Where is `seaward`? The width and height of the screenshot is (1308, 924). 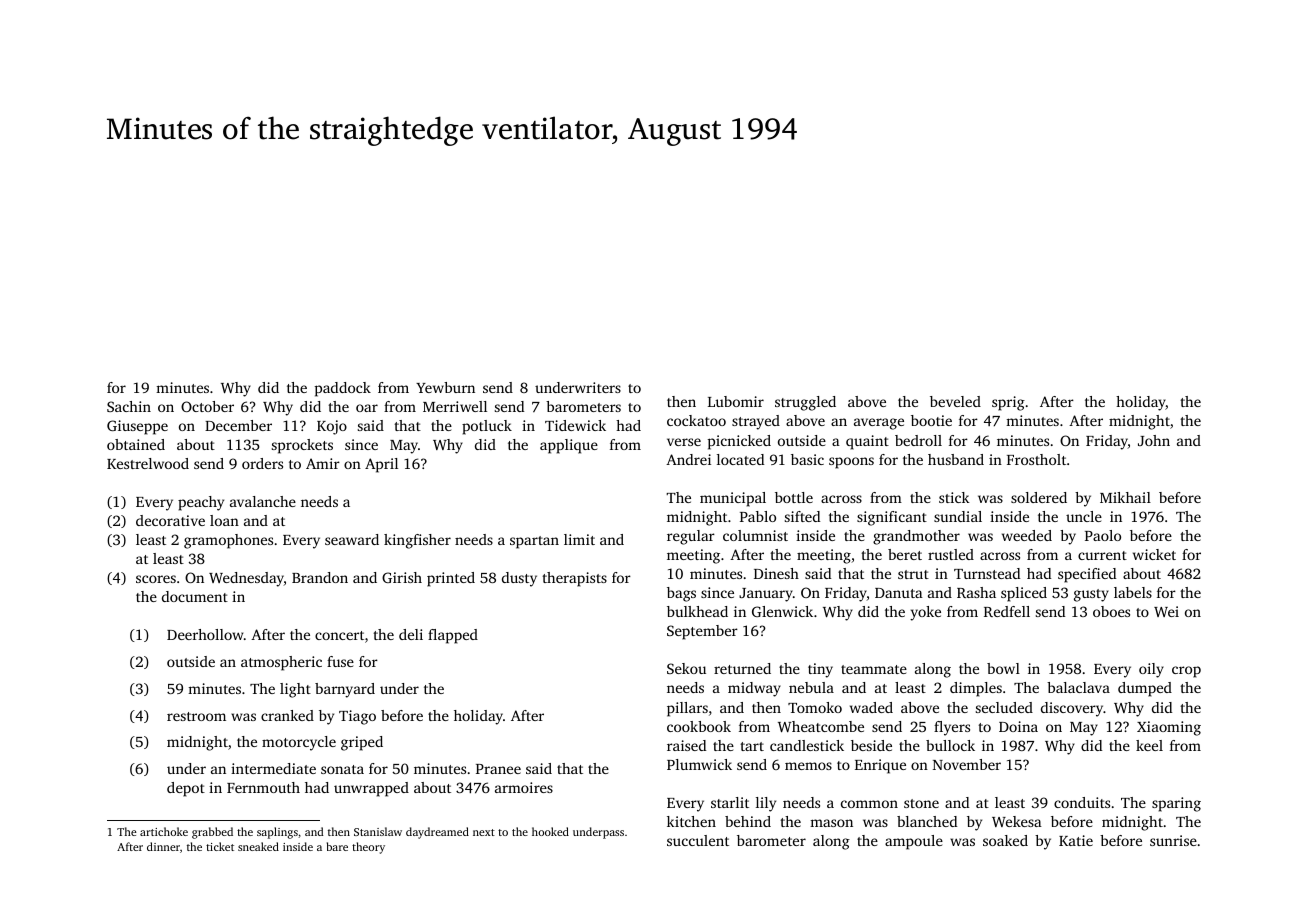 seaward is located at coordinates (352, 539).
